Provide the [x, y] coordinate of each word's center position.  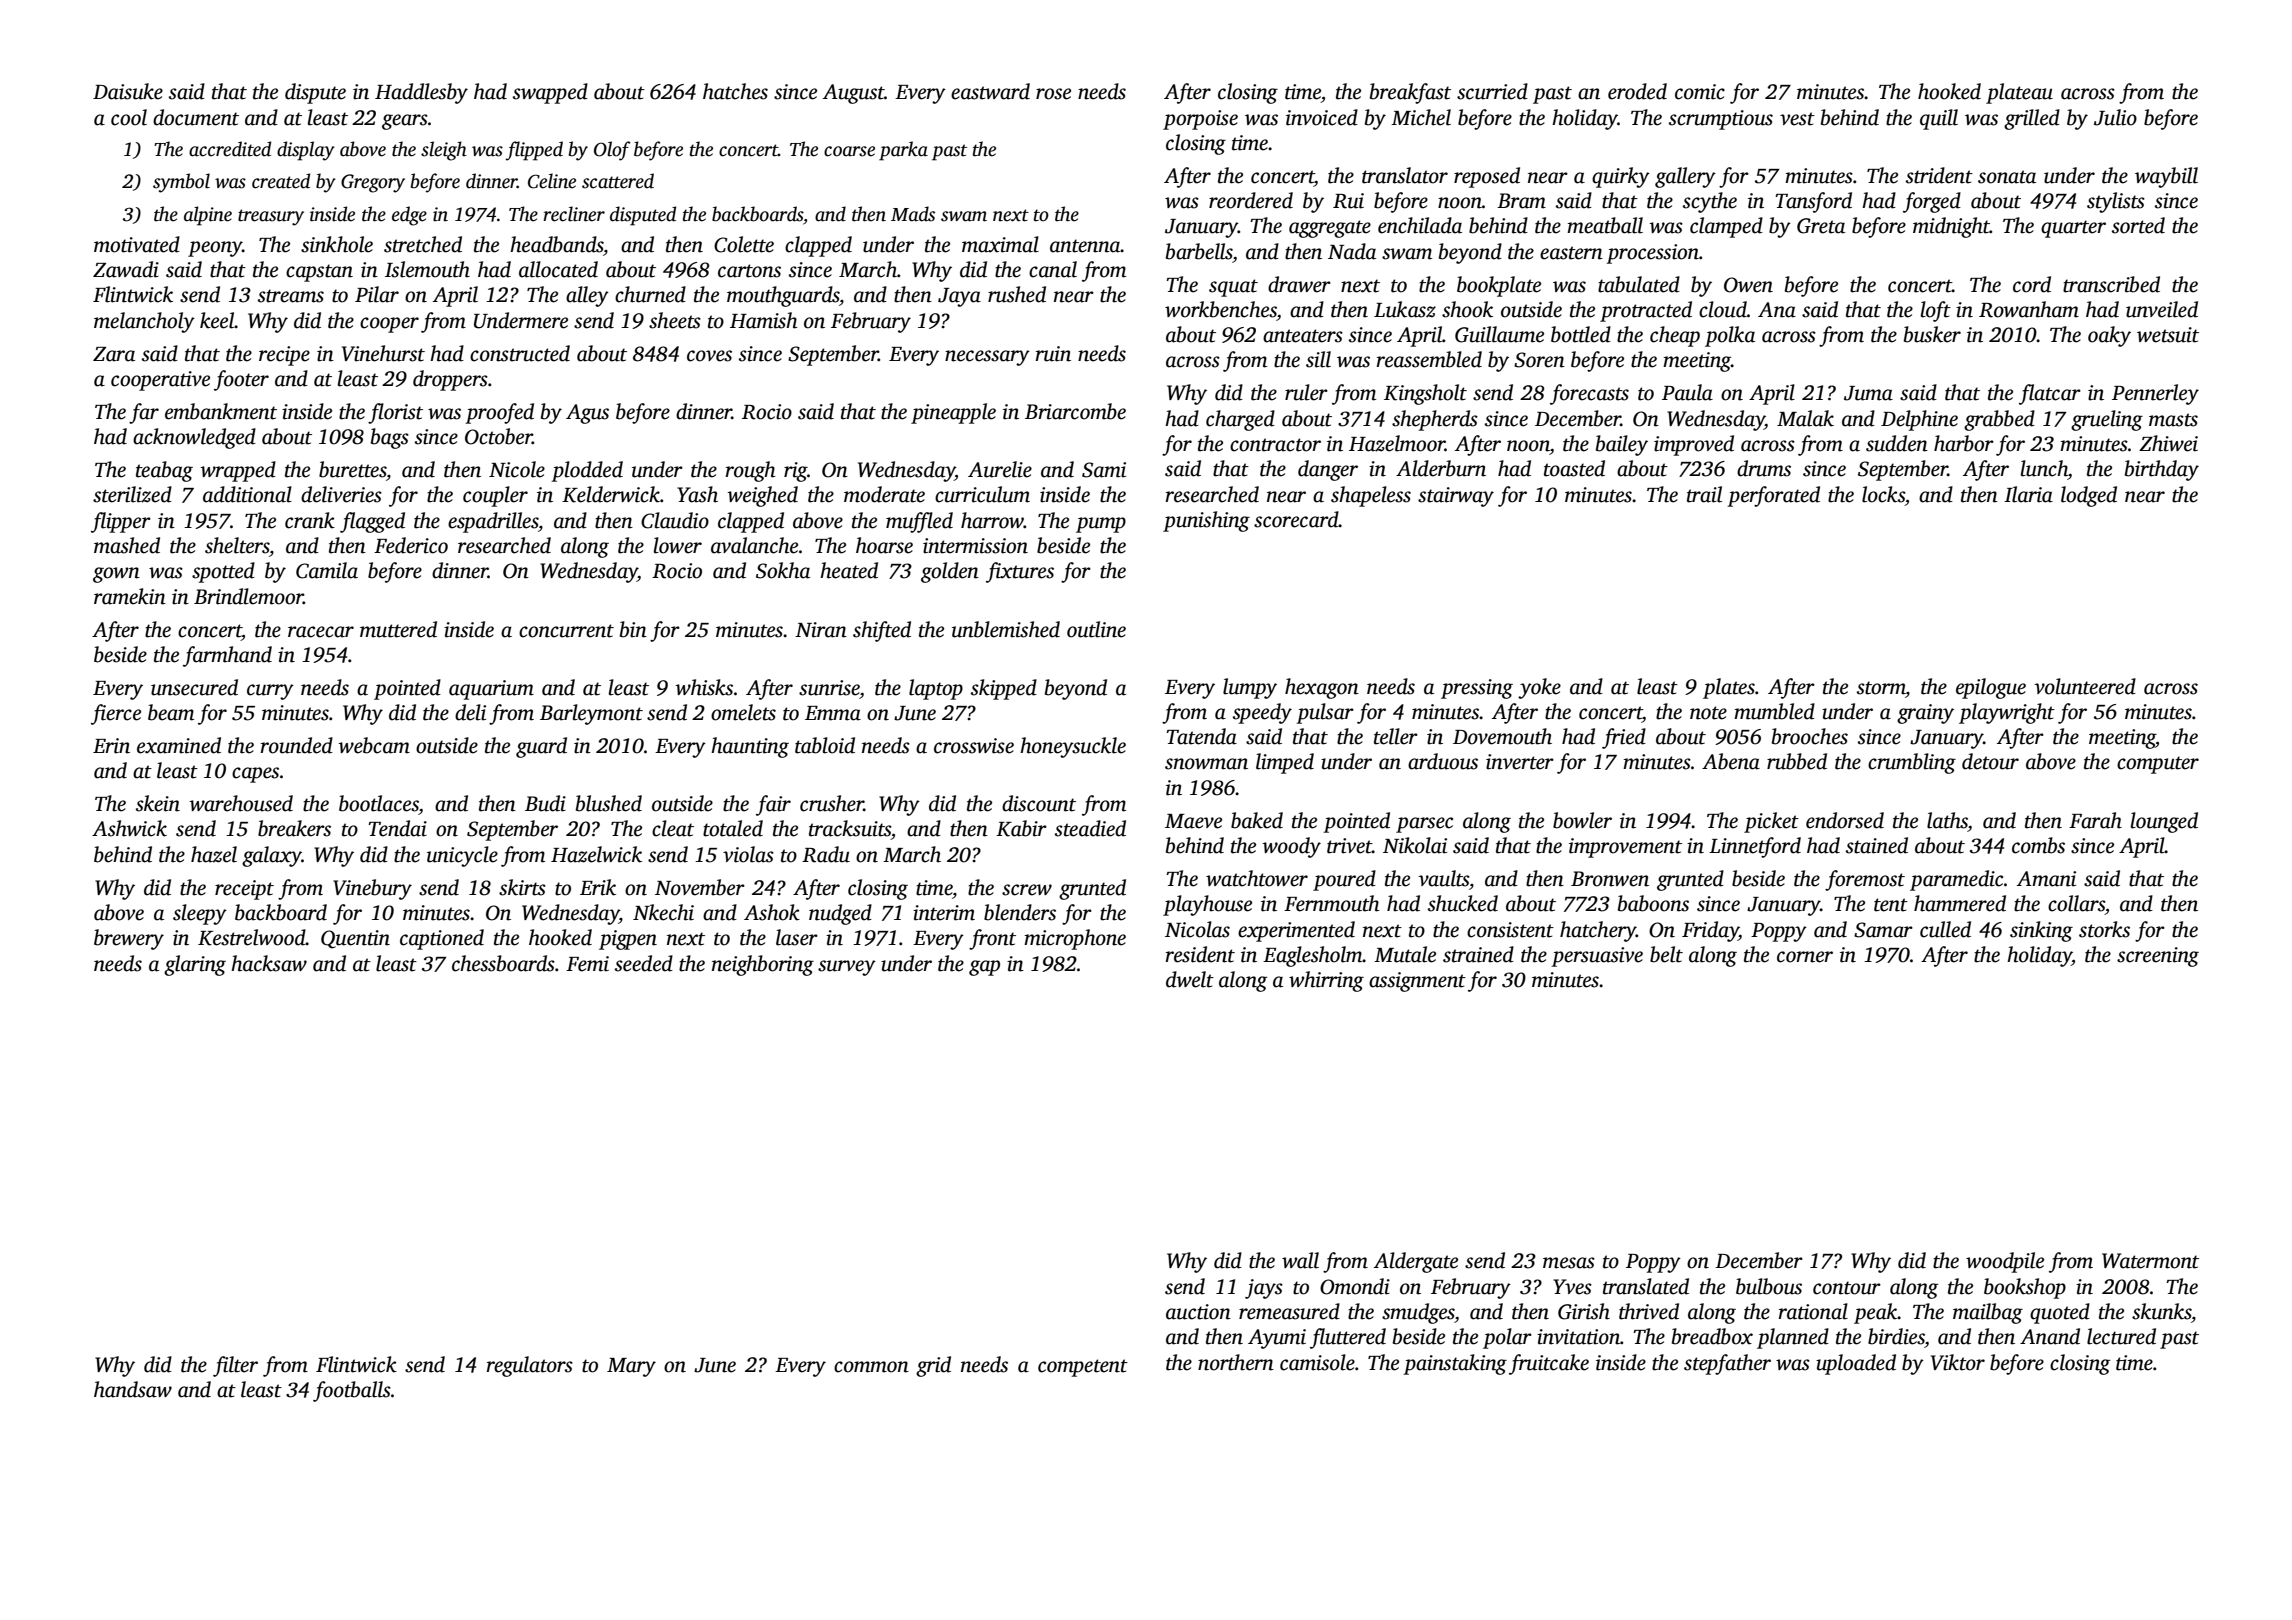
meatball [1605, 225]
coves [709, 356]
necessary [987, 358]
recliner [574, 214]
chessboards [503, 963]
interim [944, 913]
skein [158, 803]
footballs [352, 1391]
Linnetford [1755, 847]
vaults [1443, 878]
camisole [1317, 1362]
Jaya [959, 297]
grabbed [1999, 420]
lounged [2164, 822]
